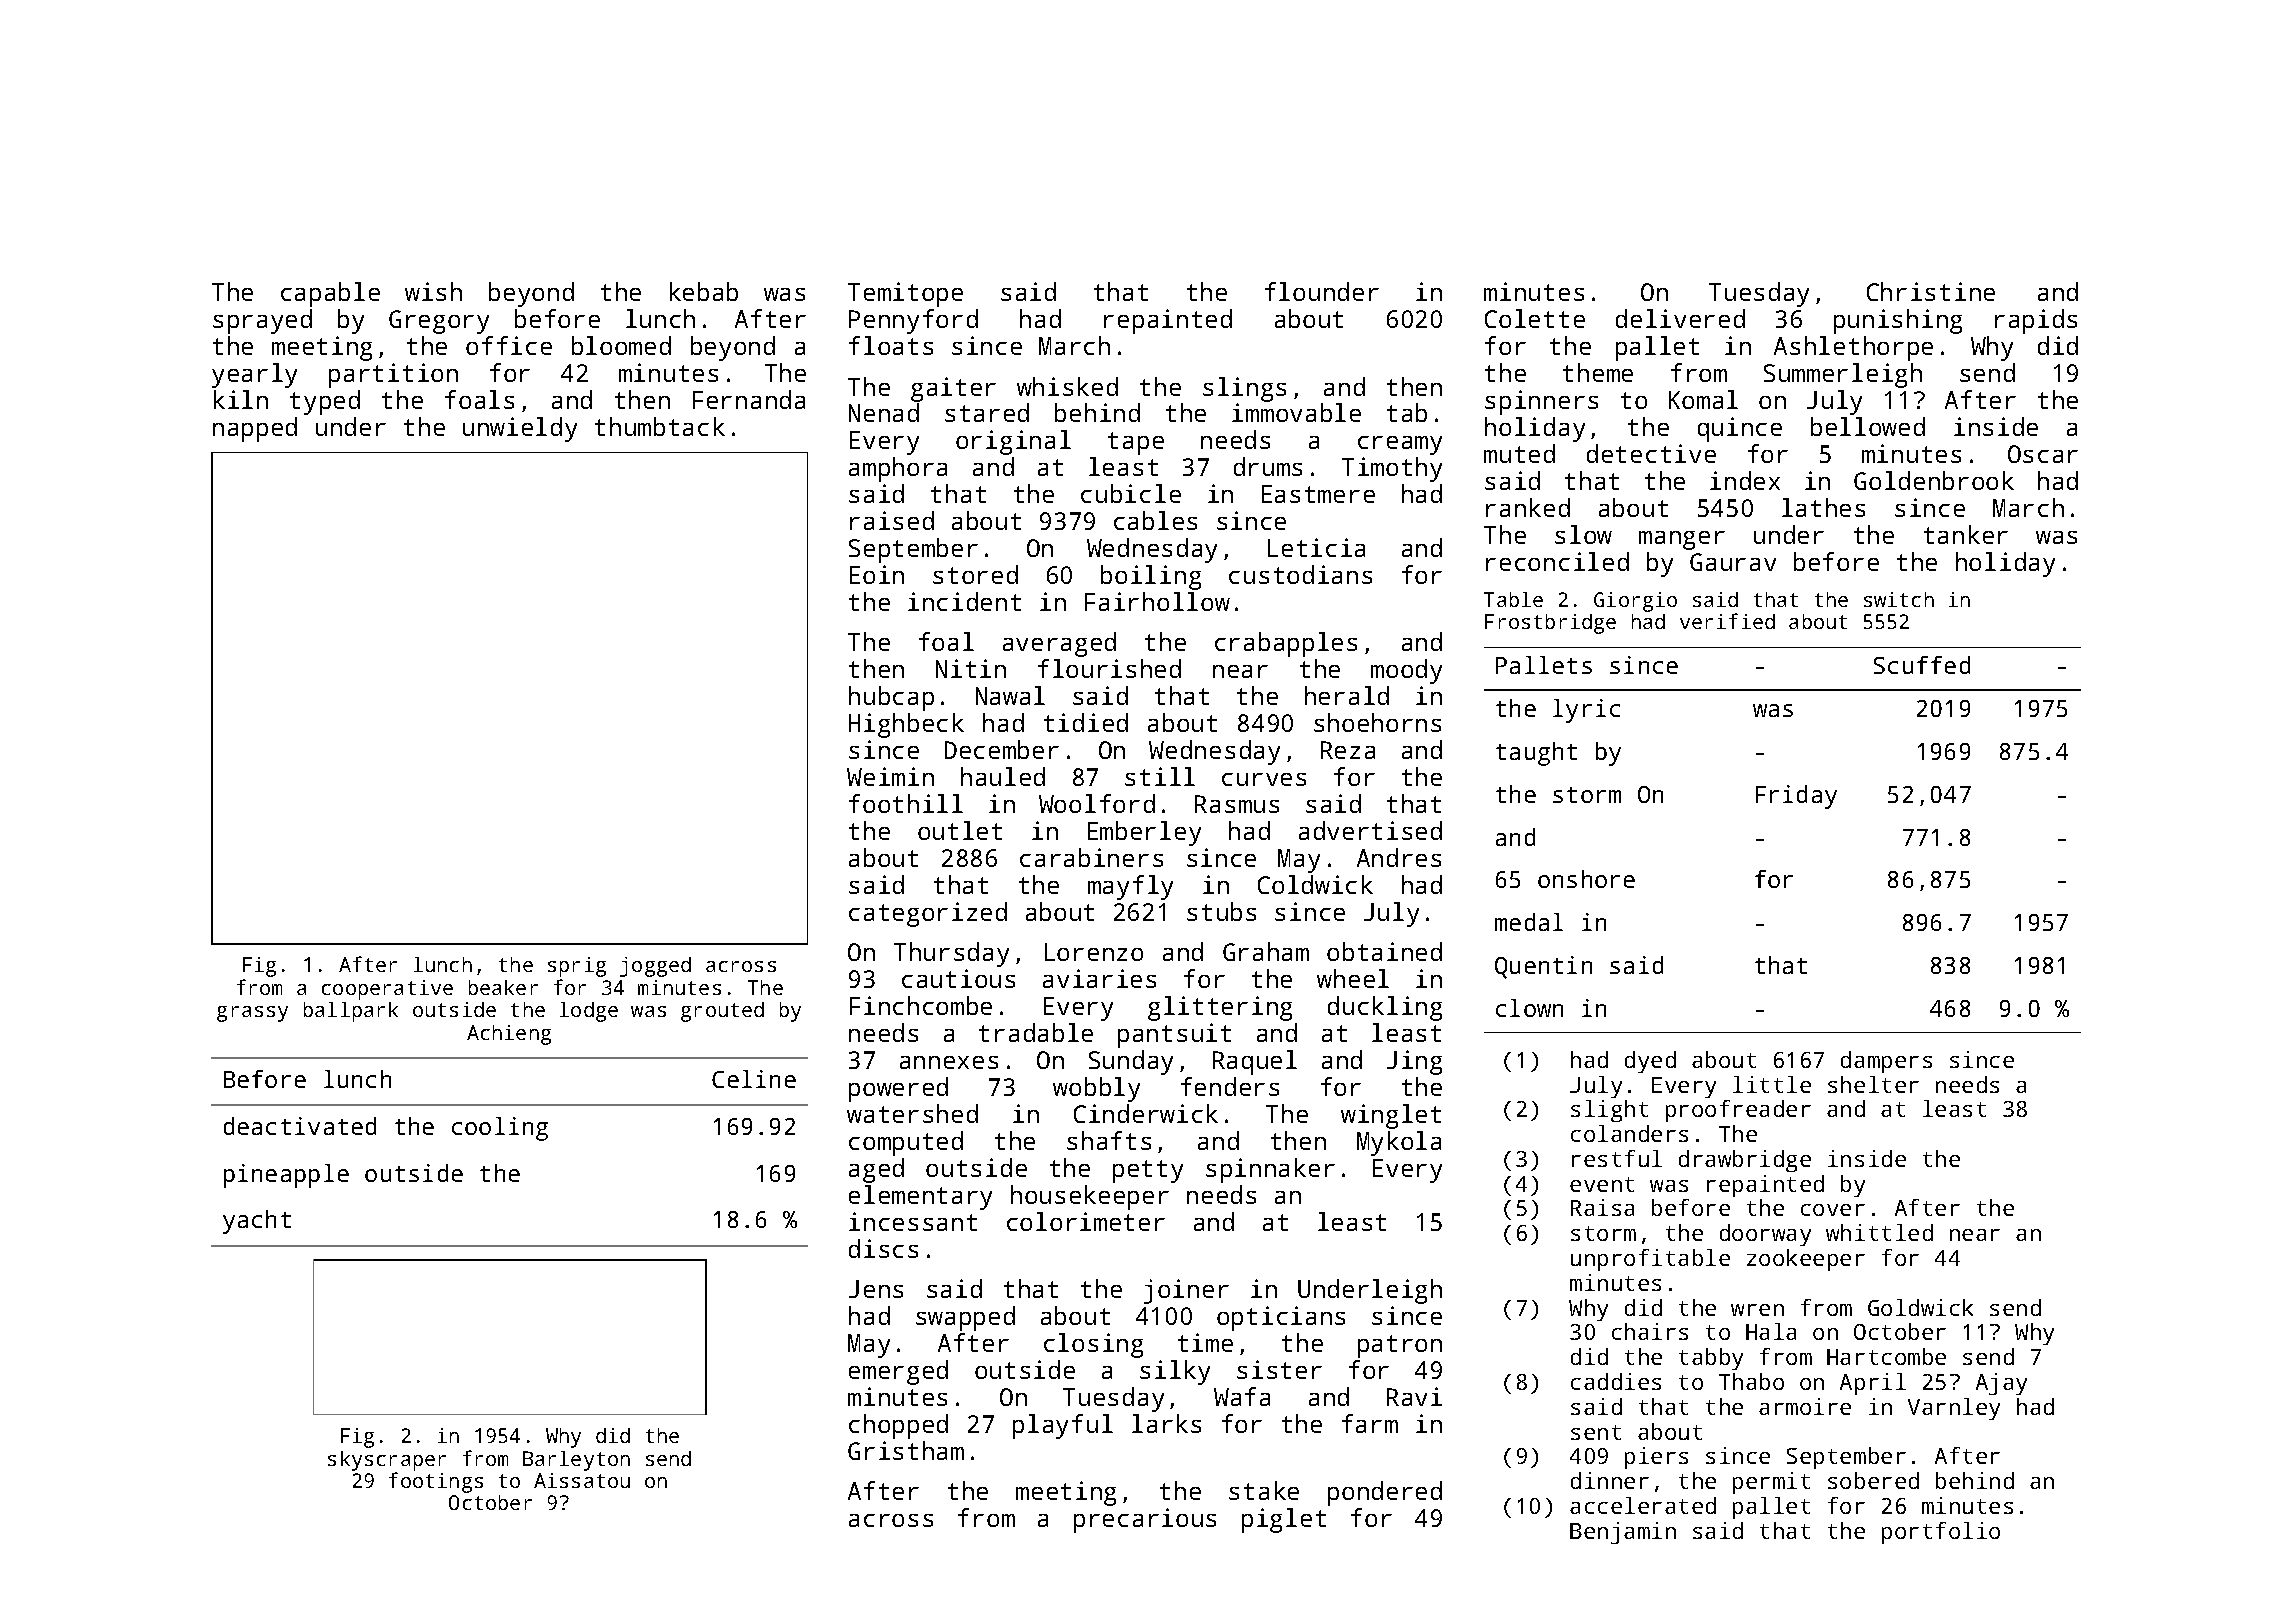  I want to click on precarious, so click(1145, 1520).
